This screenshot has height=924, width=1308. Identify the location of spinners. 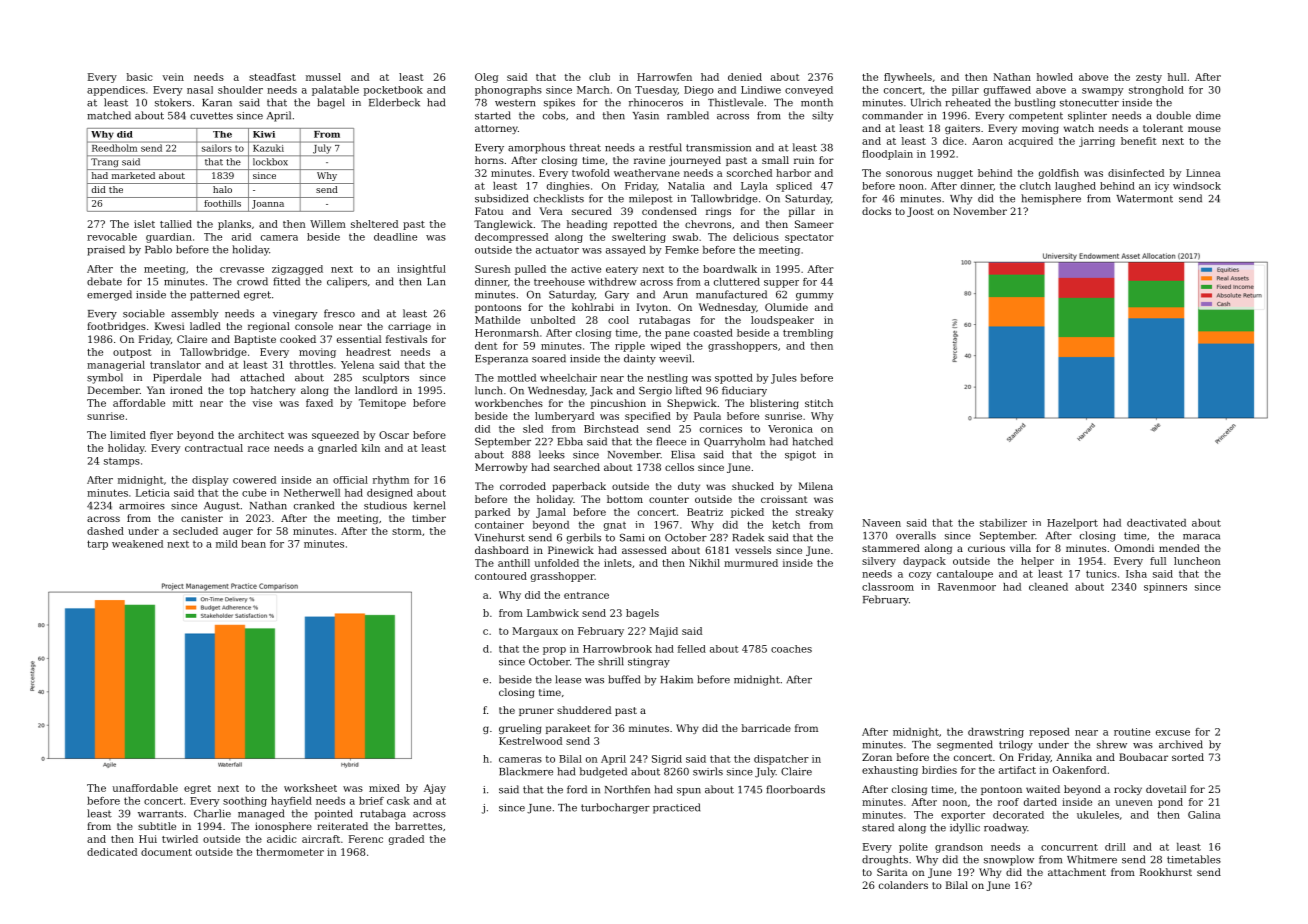
(1165, 588).
